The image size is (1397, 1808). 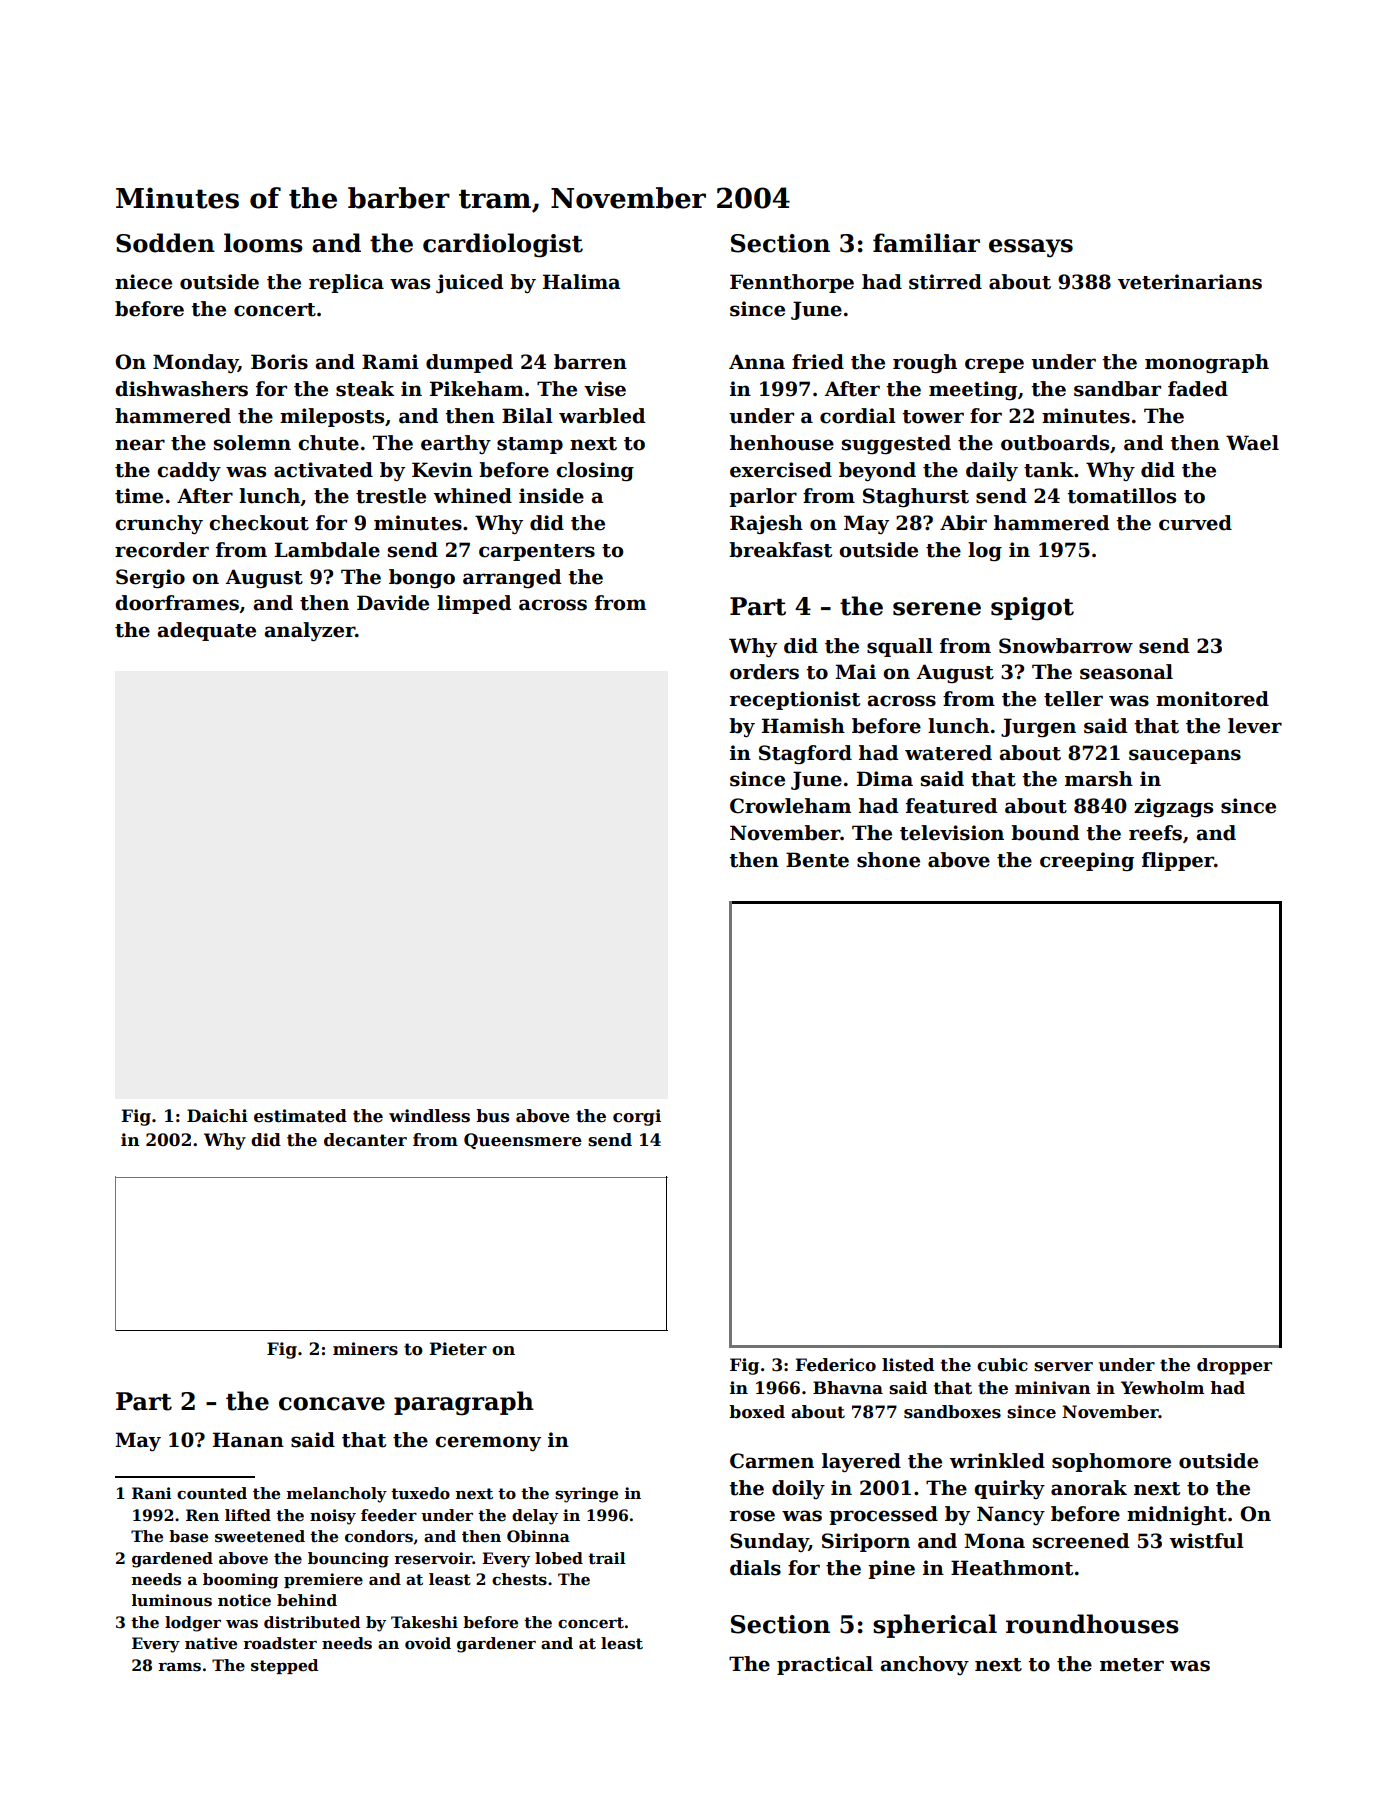 What do you see at coordinates (790, 806) in the screenshot?
I see `Crowleham` at bounding box center [790, 806].
